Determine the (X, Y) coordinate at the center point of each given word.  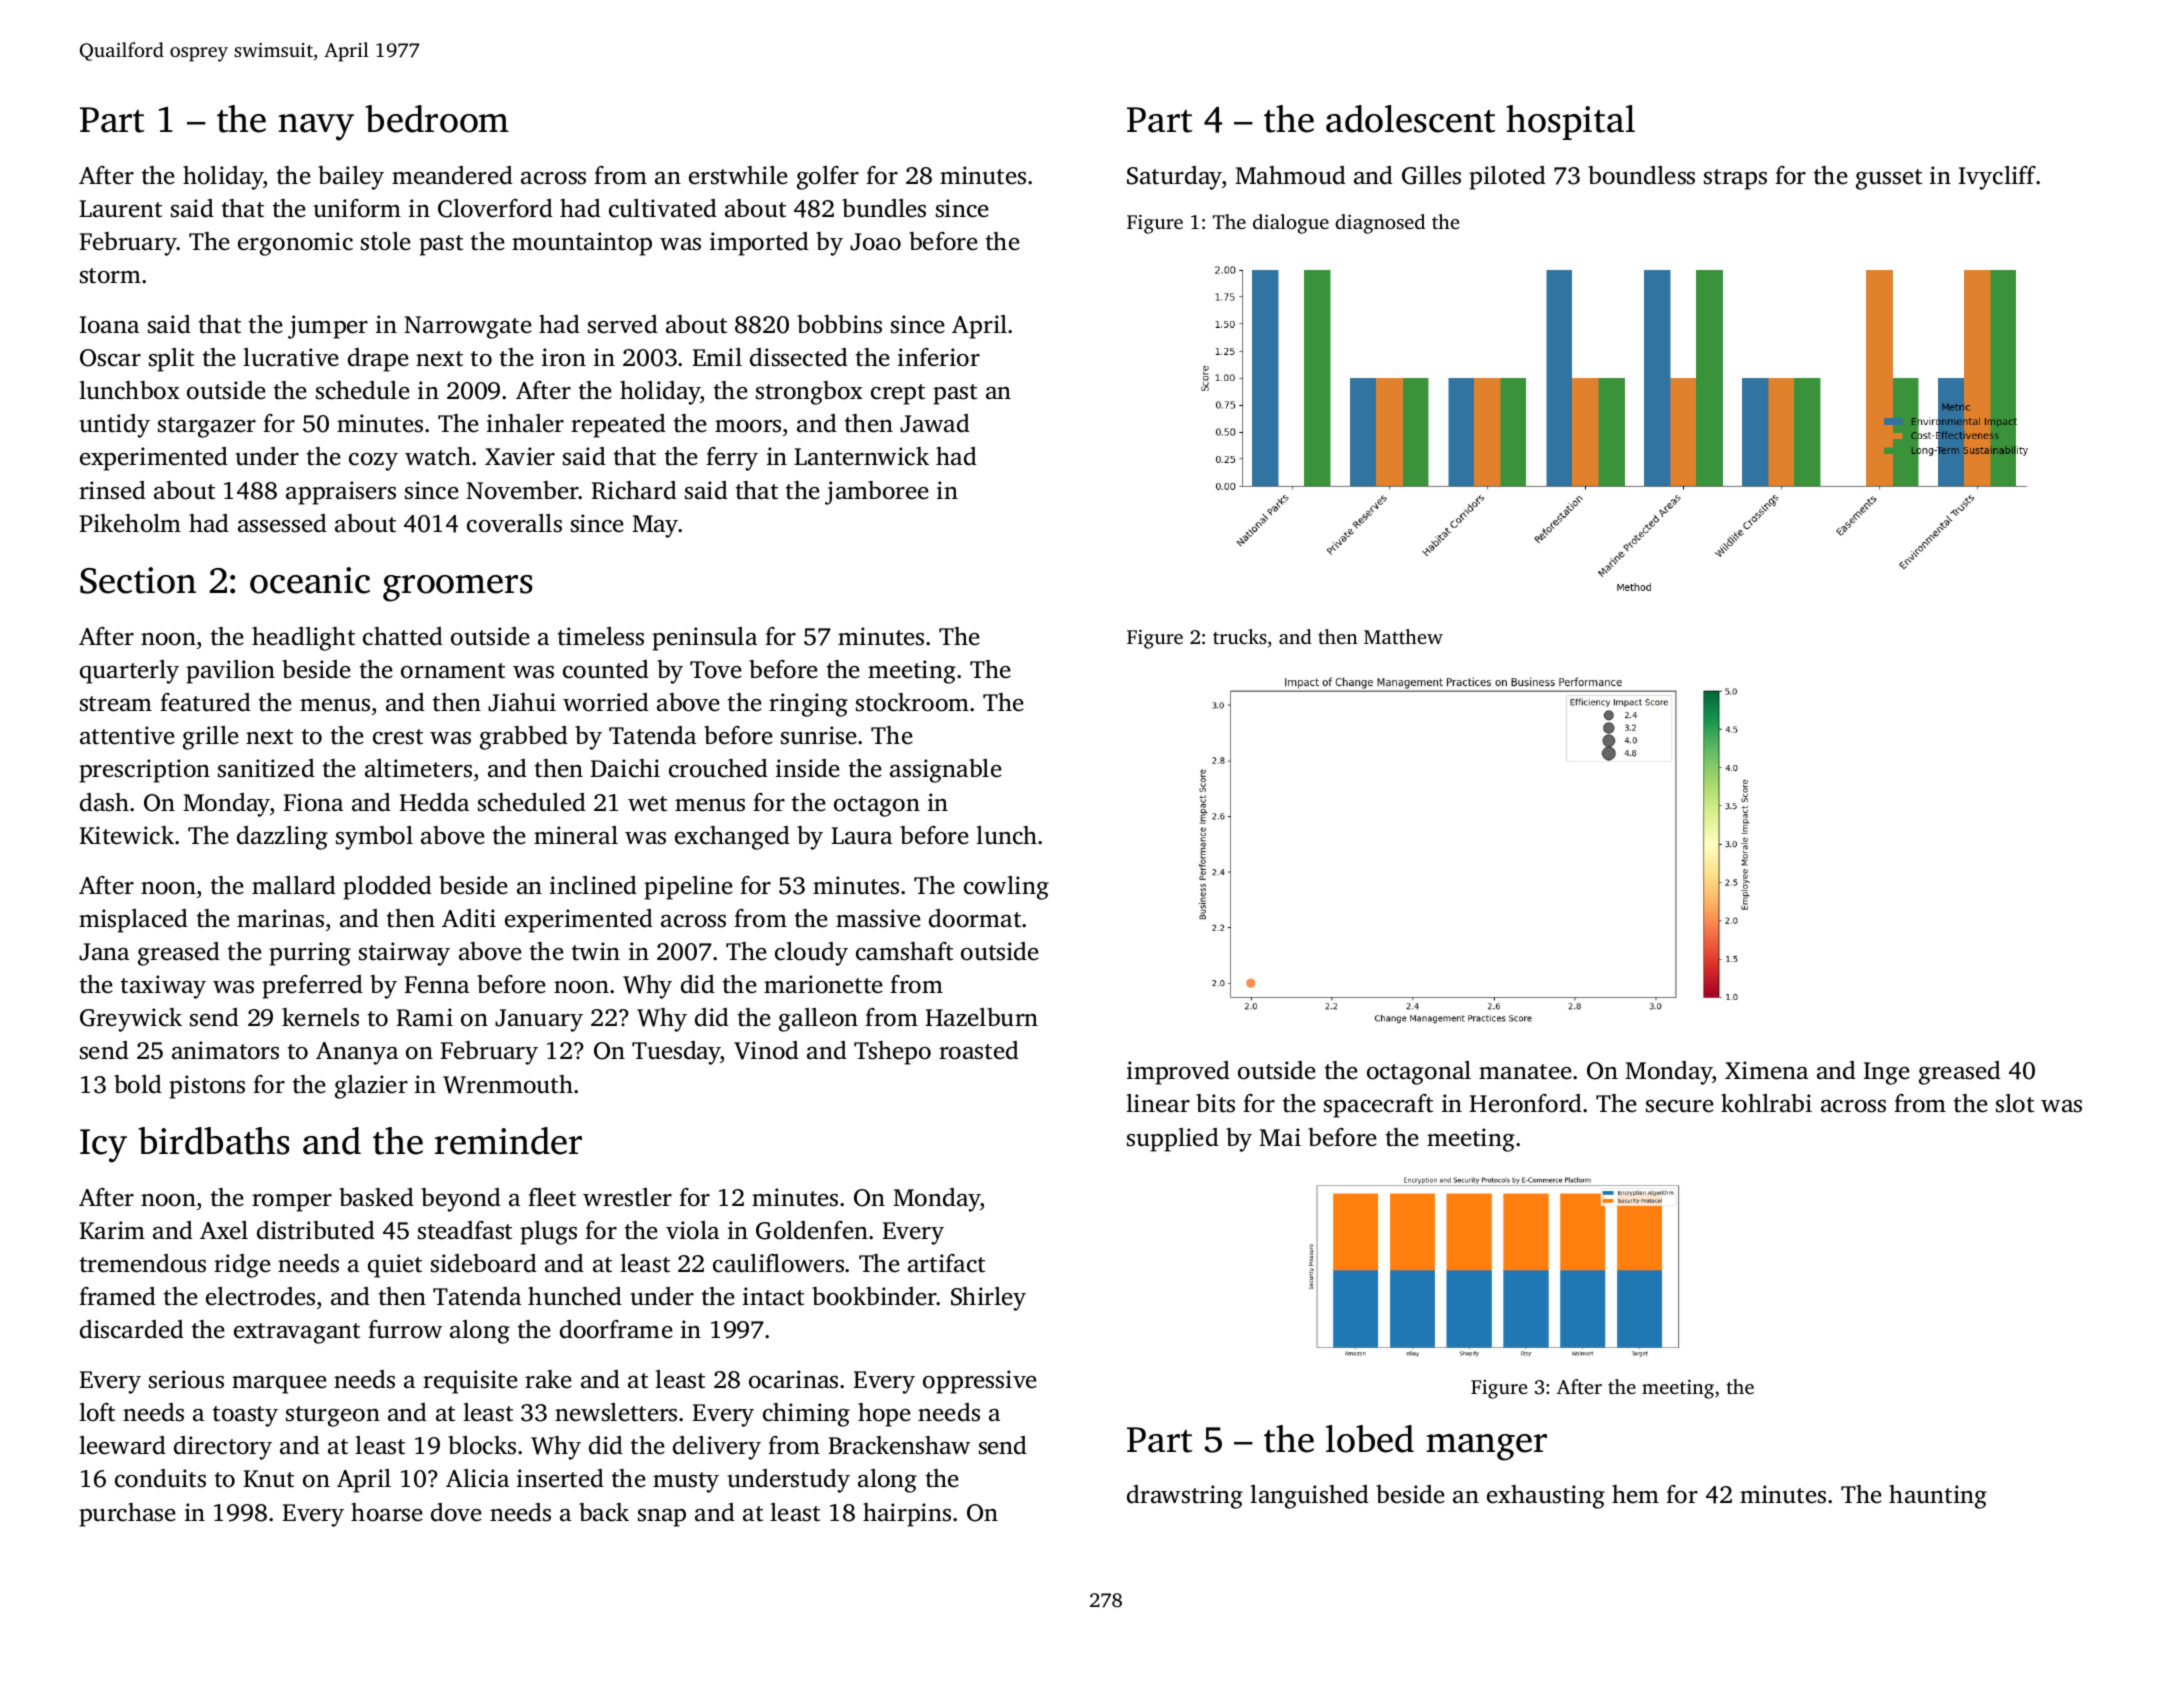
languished (1309, 1497)
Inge (1887, 1073)
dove (456, 1512)
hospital (1570, 122)
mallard (294, 885)
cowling (1006, 888)
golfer (828, 178)
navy (316, 127)
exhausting (1546, 1497)
